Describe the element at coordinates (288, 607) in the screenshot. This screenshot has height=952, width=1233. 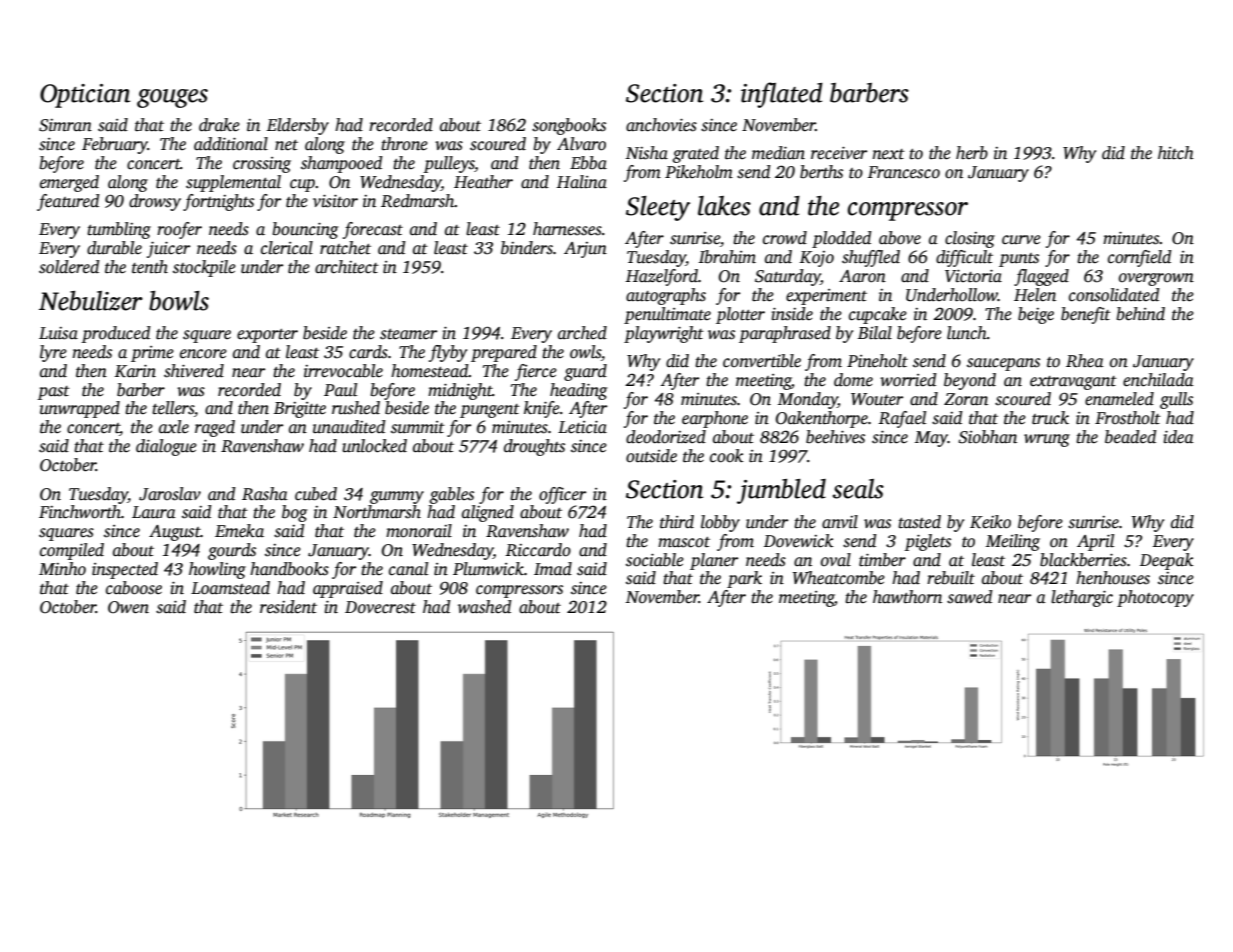
I see `resident` at that location.
